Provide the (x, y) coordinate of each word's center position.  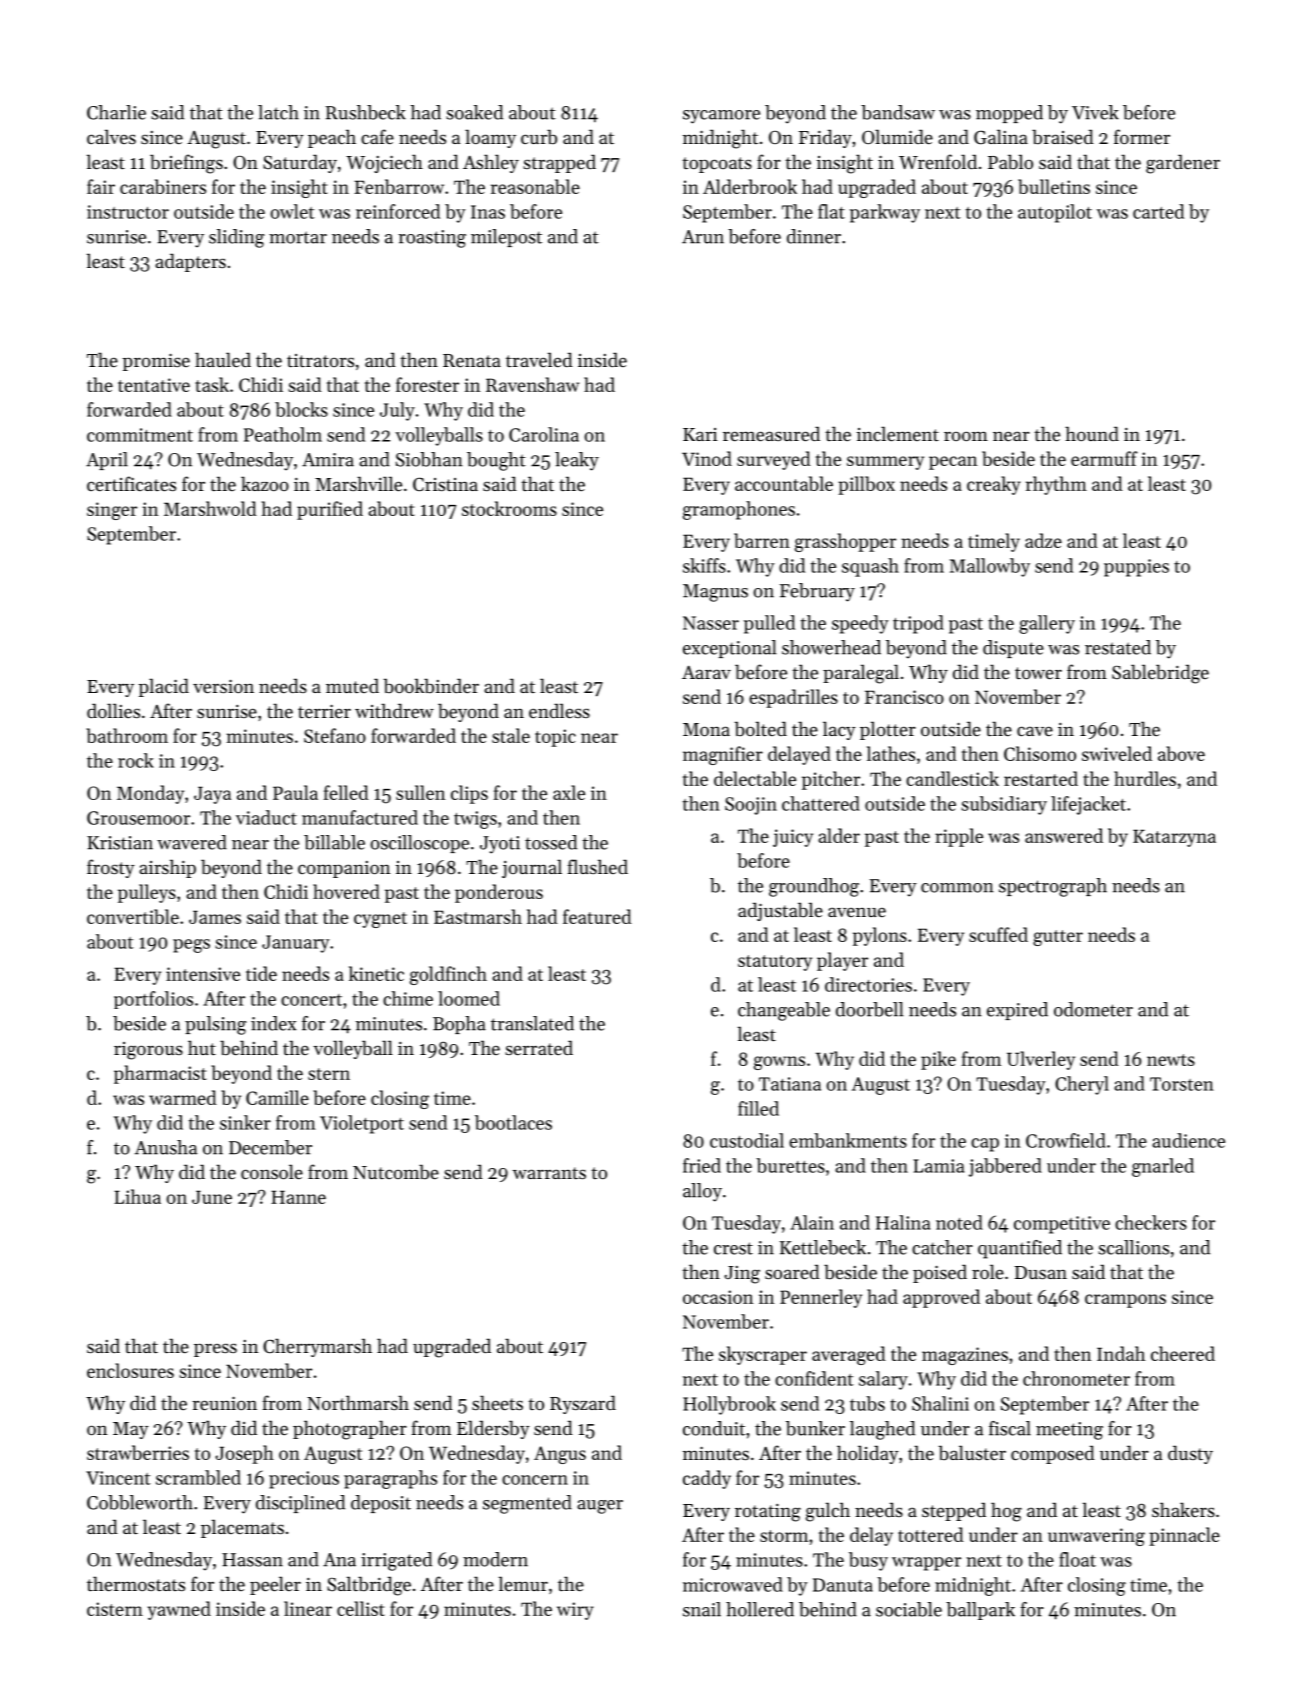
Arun (703, 237)
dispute (1013, 649)
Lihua (137, 1196)
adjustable (780, 911)
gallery (1047, 624)
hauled (223, 359)
